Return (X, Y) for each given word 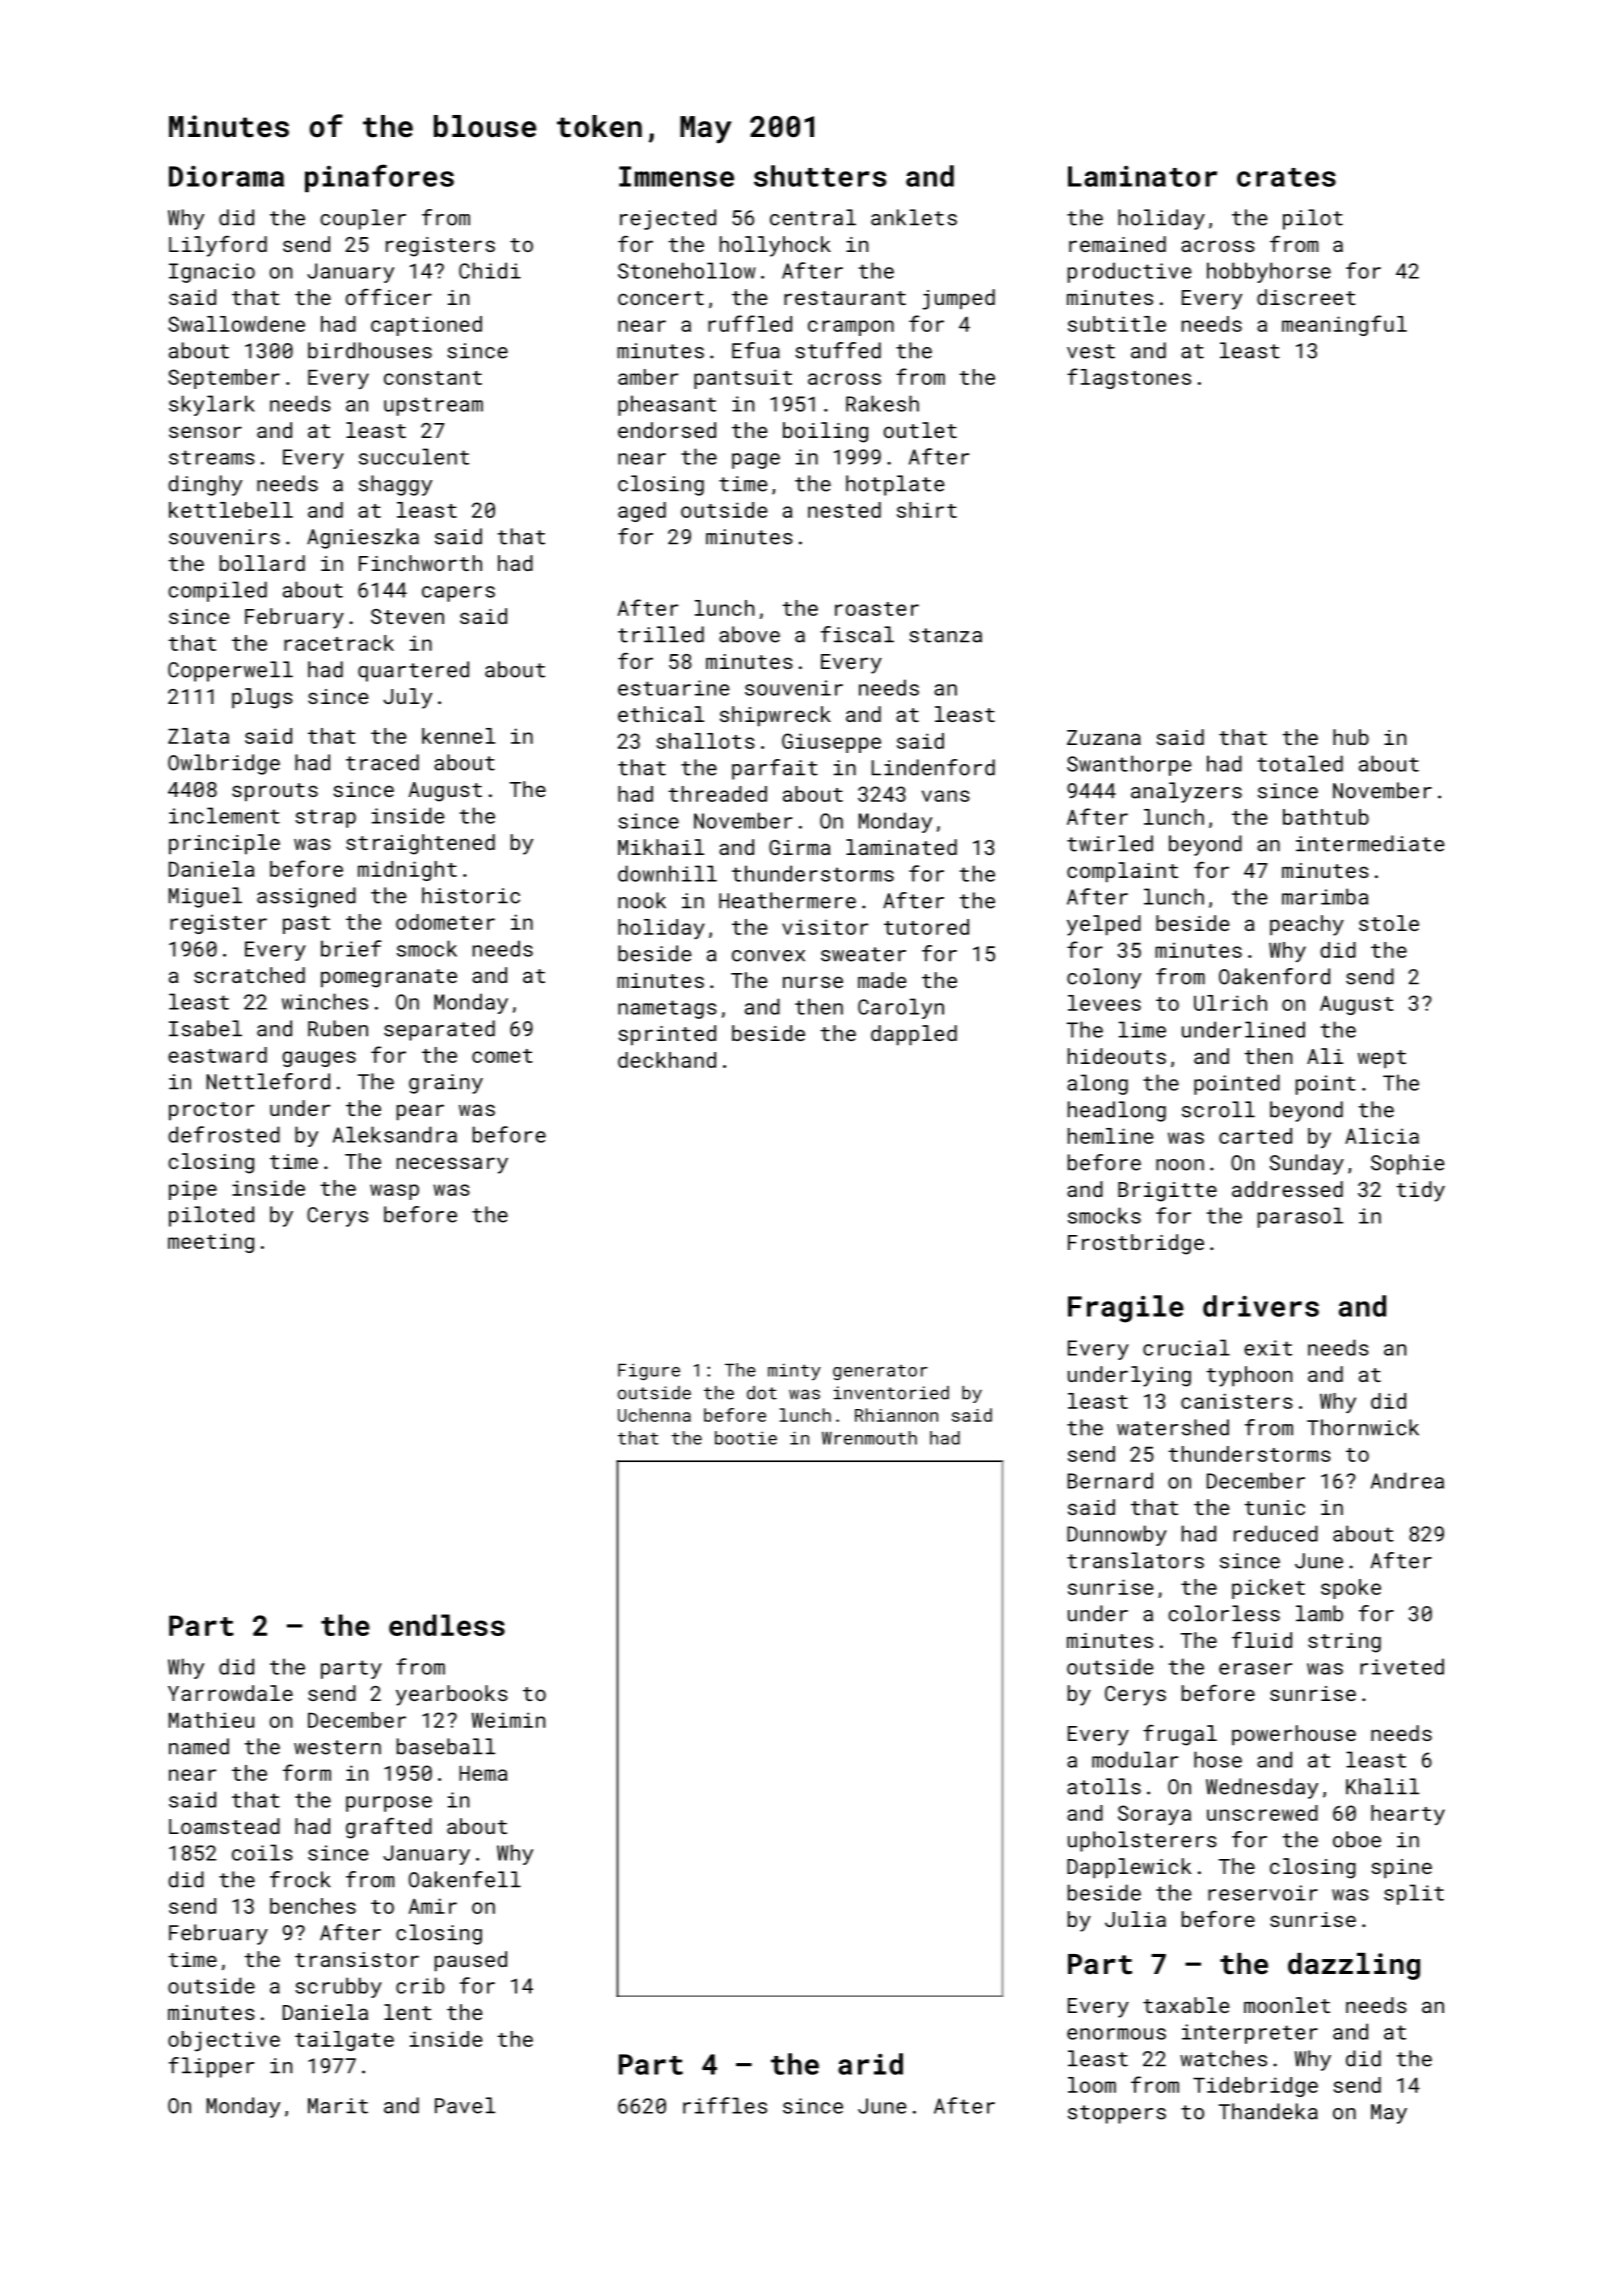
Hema (483, 1773)
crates (1286, 177)
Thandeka (1268, 2111)
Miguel (205, 897)
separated (439, 1030)
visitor (825, 927)
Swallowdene (236, 324)
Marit (338, 2106)
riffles (725, 2105)
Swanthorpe (1129, 765)
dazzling (1354, 1966)
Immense (676, 176)
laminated (901, 847)
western (337, 1747)
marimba (1325, 896)
